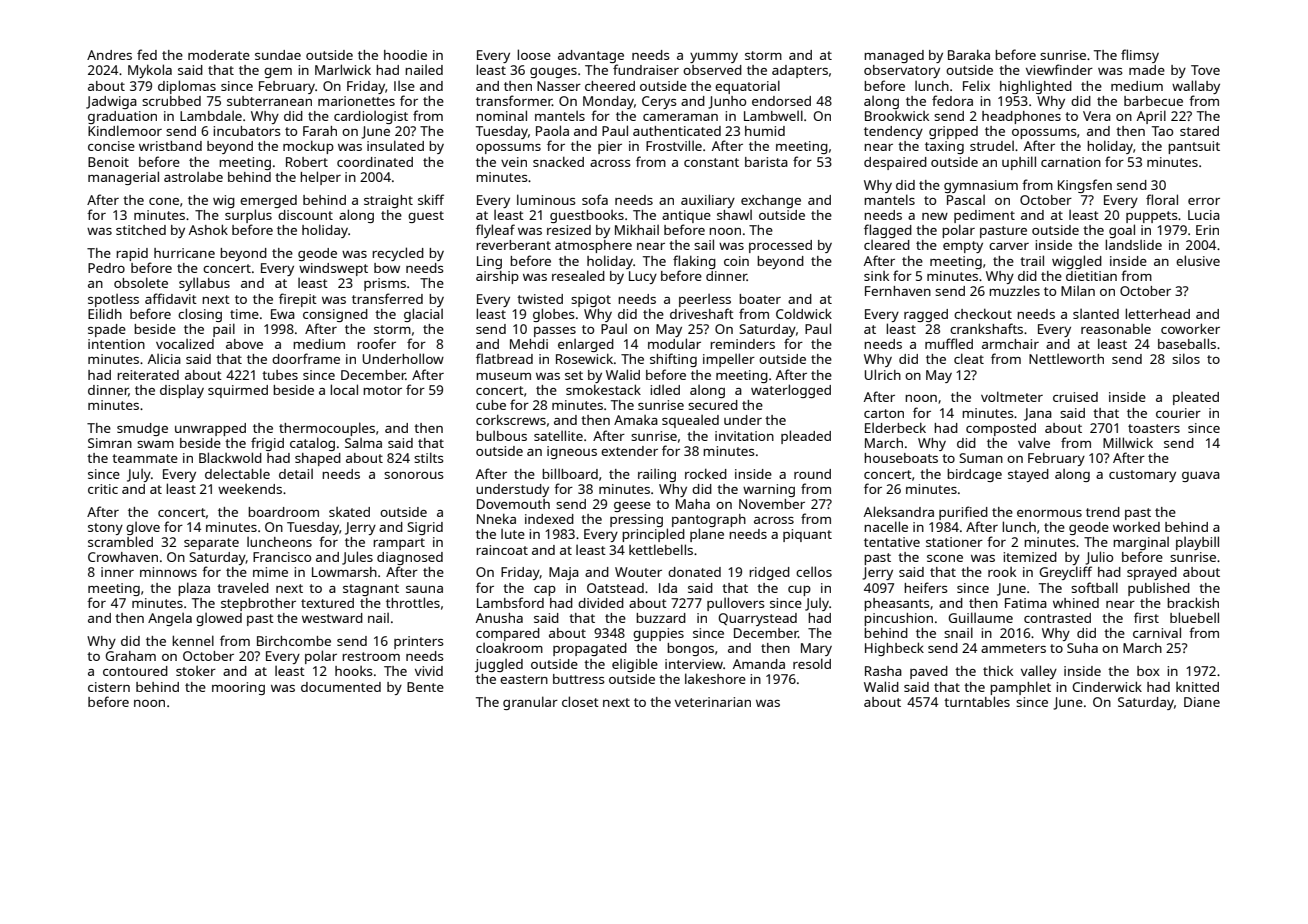  What do you see at coordinates (278, 73) in the screenshot?
I see `gem` at bounding box center [278, 73].
